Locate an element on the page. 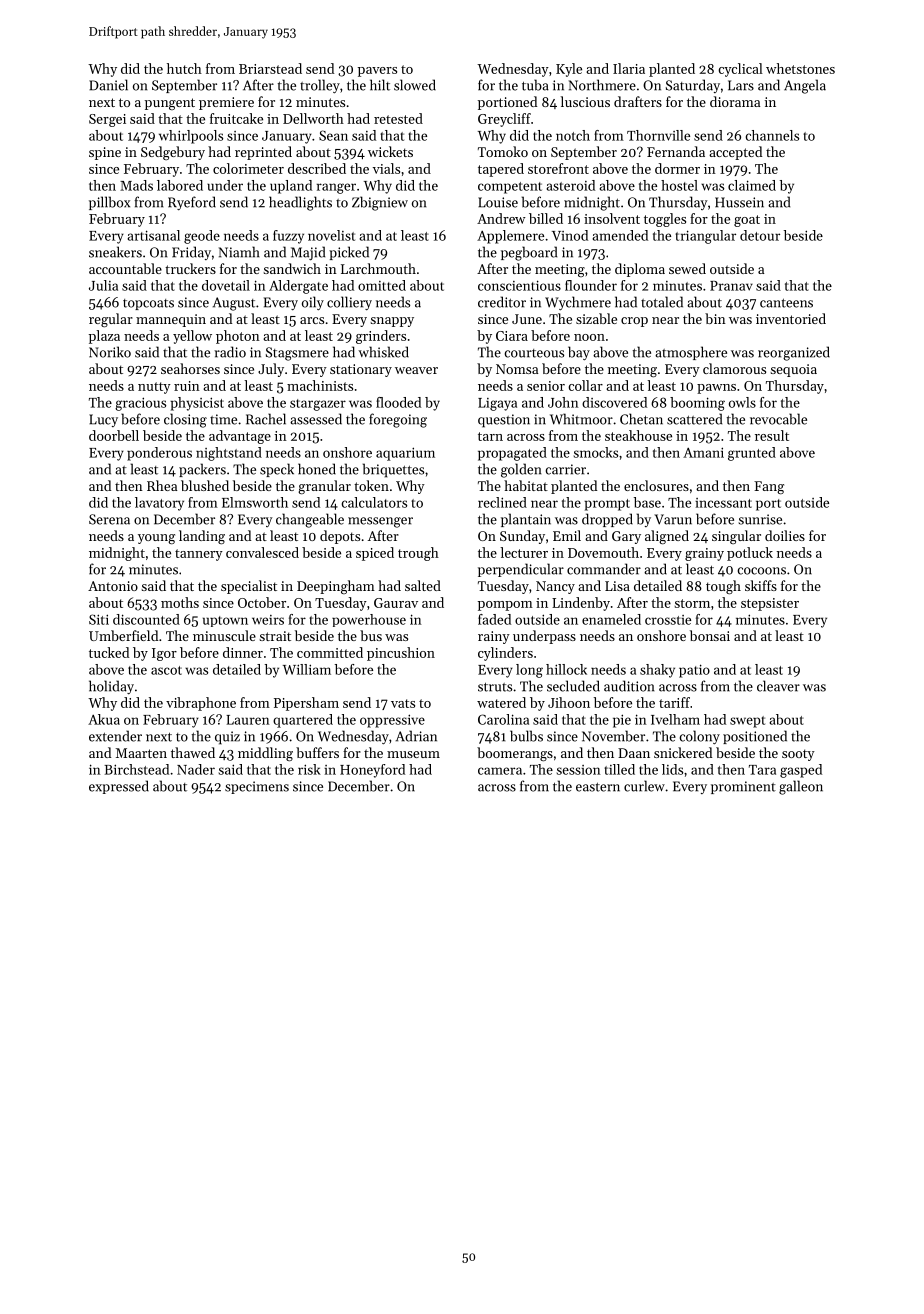 The width and height of the document is (924, 1314). Akua is located at coordinates (104, 719).
